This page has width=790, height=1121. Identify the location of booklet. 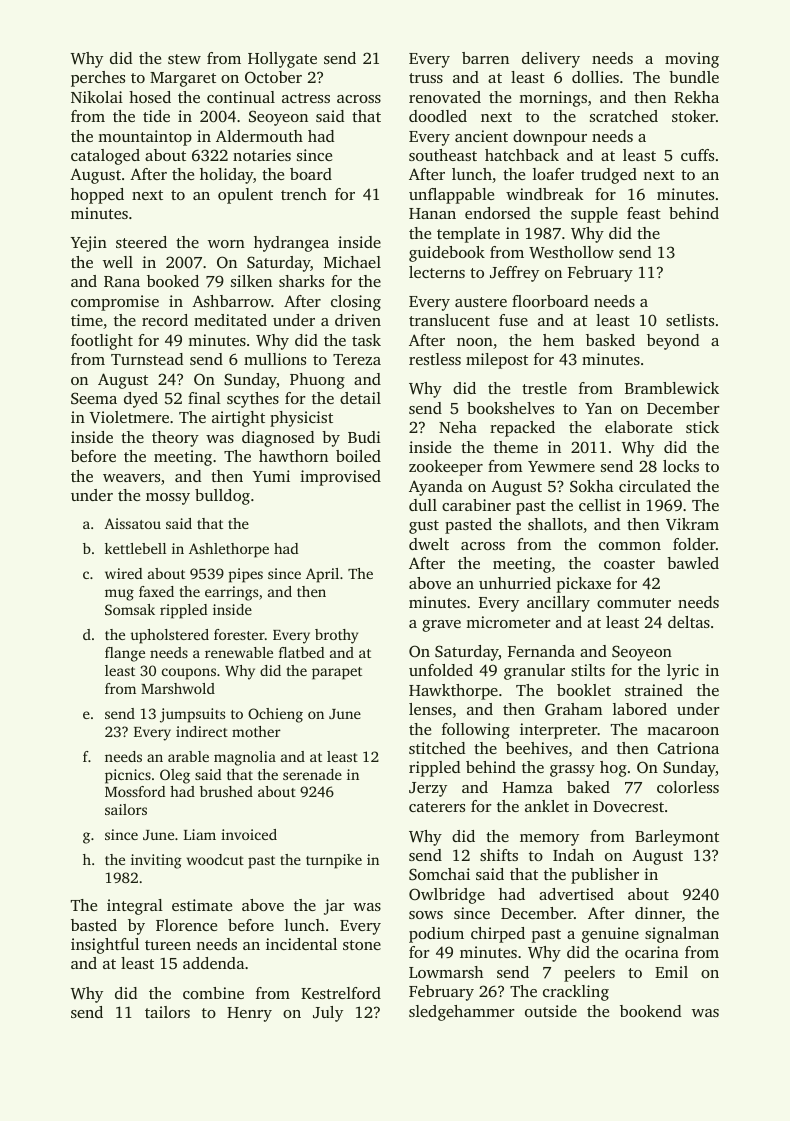
(584, 690).
